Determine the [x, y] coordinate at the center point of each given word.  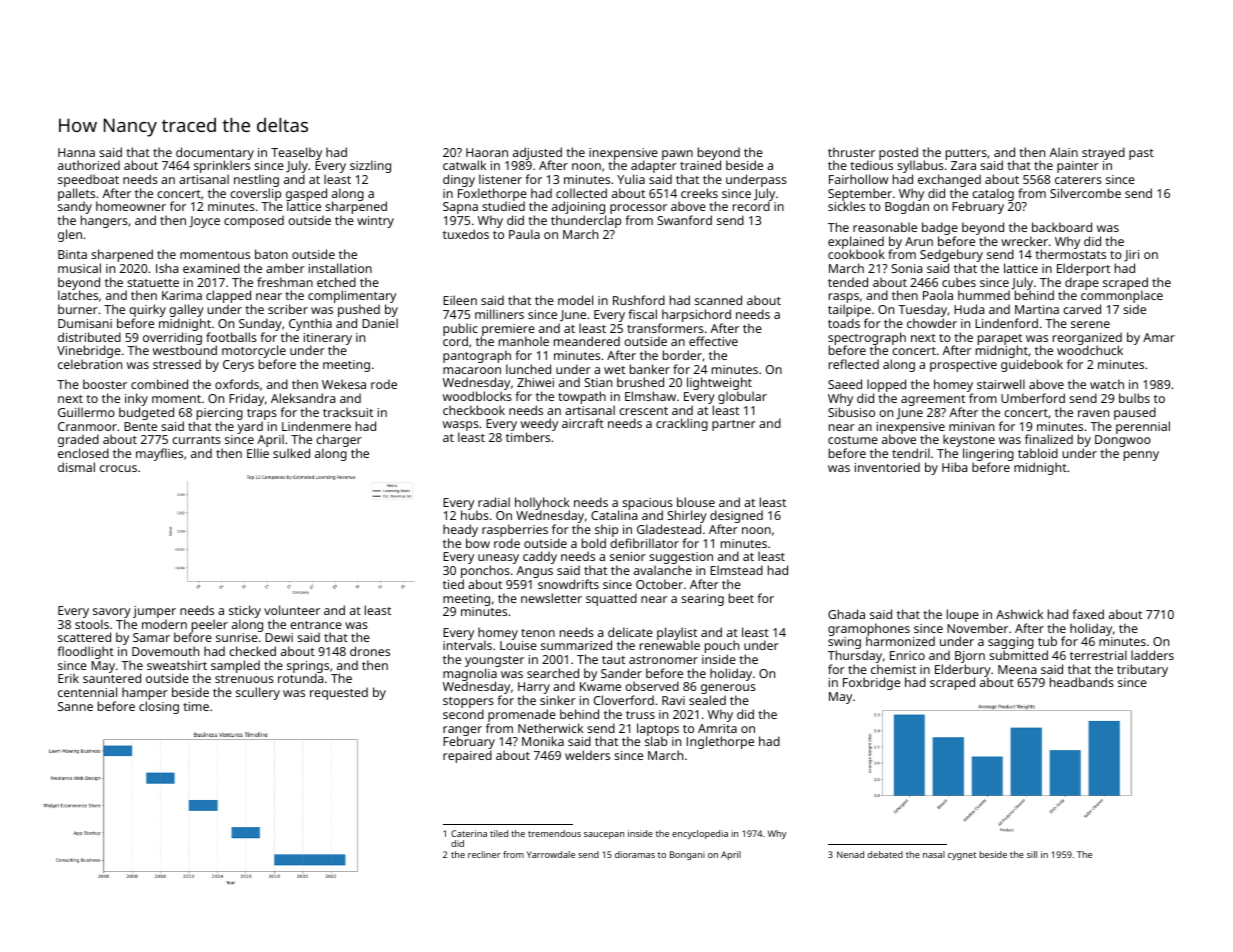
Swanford [684, 220]
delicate [630, 632]
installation [340, 268]
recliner [484, 854]
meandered [587, 341]
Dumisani [85, 323]
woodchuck [1090, 350]
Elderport [1083, 269]
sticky [245, 611]
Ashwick [1019, 614]
